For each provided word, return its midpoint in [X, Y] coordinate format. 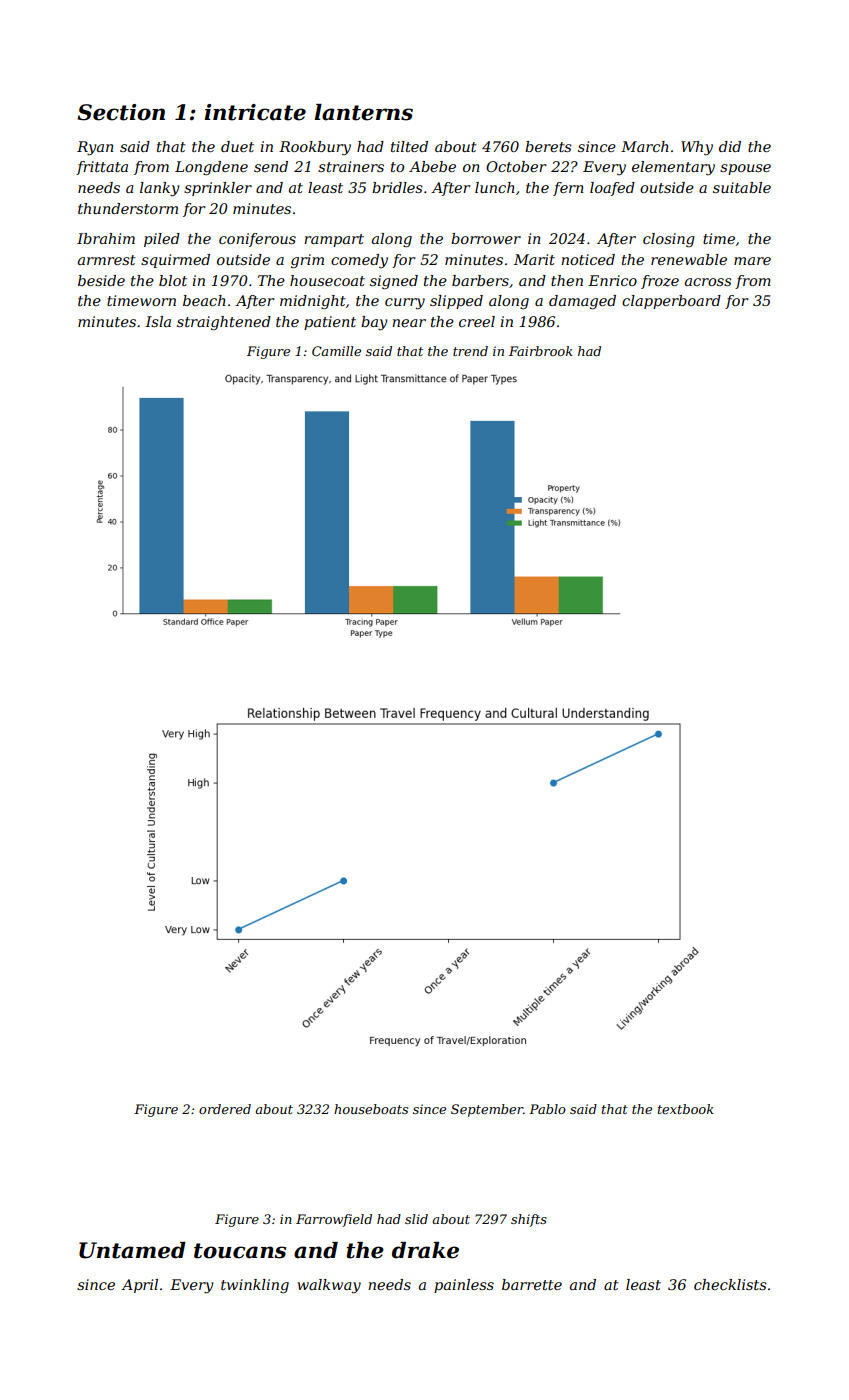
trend [470, 351]
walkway [329, 1286]
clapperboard [671, 302]
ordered [225, 1109]
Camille [336, 351]
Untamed [132, 1250]
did [730, 146]
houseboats [371, 1109]
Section [121, 112]
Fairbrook [541, 351]
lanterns [363, 112]
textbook [686, 1109]
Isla [158, 321]
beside [101, 280]
